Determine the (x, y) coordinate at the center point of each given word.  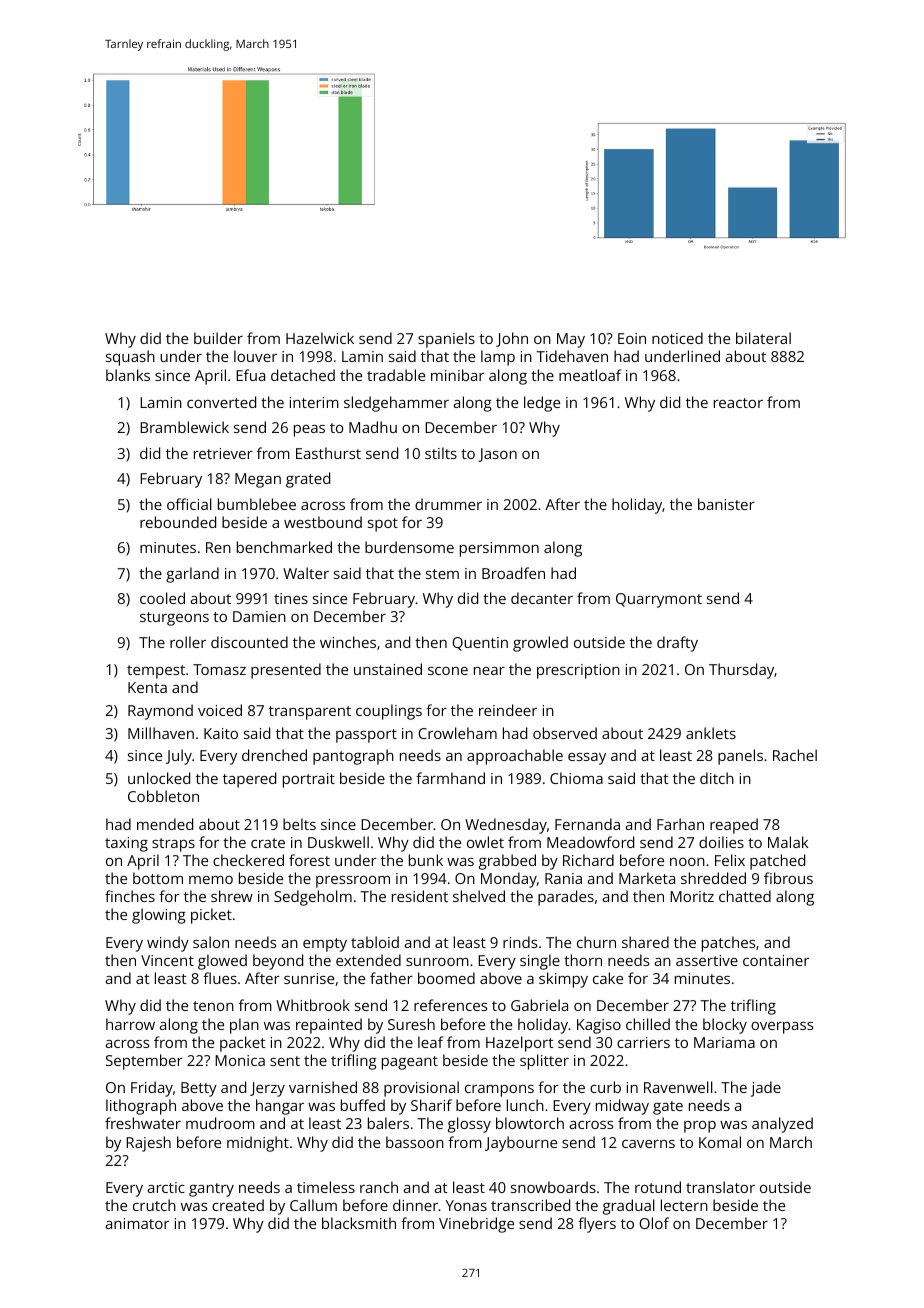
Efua (250, 375)
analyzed (782, 1125)
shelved (479, 896)
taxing (126, 844)
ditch (717, 778)
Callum (313, 1205)
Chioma (576, 778)
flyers (597, 1225)
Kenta (147, 687)
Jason (497, 455)
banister (726, 504)
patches (728, 944)
